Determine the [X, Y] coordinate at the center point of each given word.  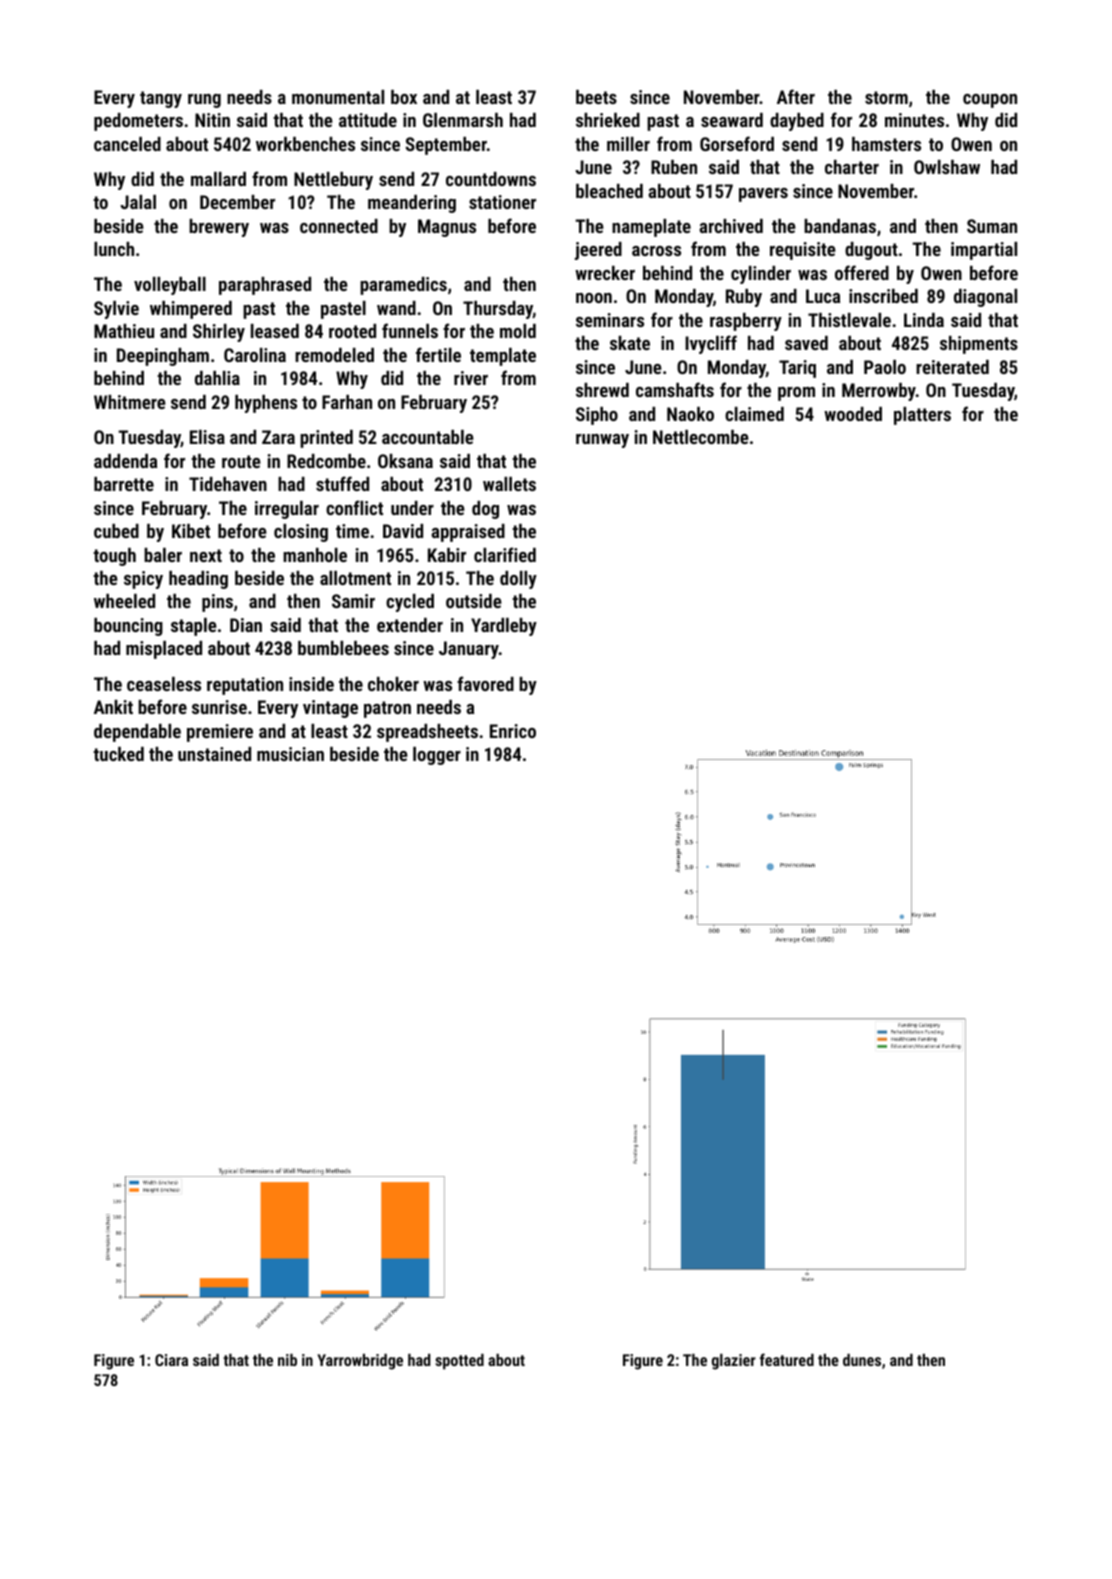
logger [437, 756]
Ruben [674, 167]
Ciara [171, 1360]
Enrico [513, 731]
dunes [862, 1360]
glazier [734, 1362]
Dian [246, 625]
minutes [914, 120]
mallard [218, 179]
